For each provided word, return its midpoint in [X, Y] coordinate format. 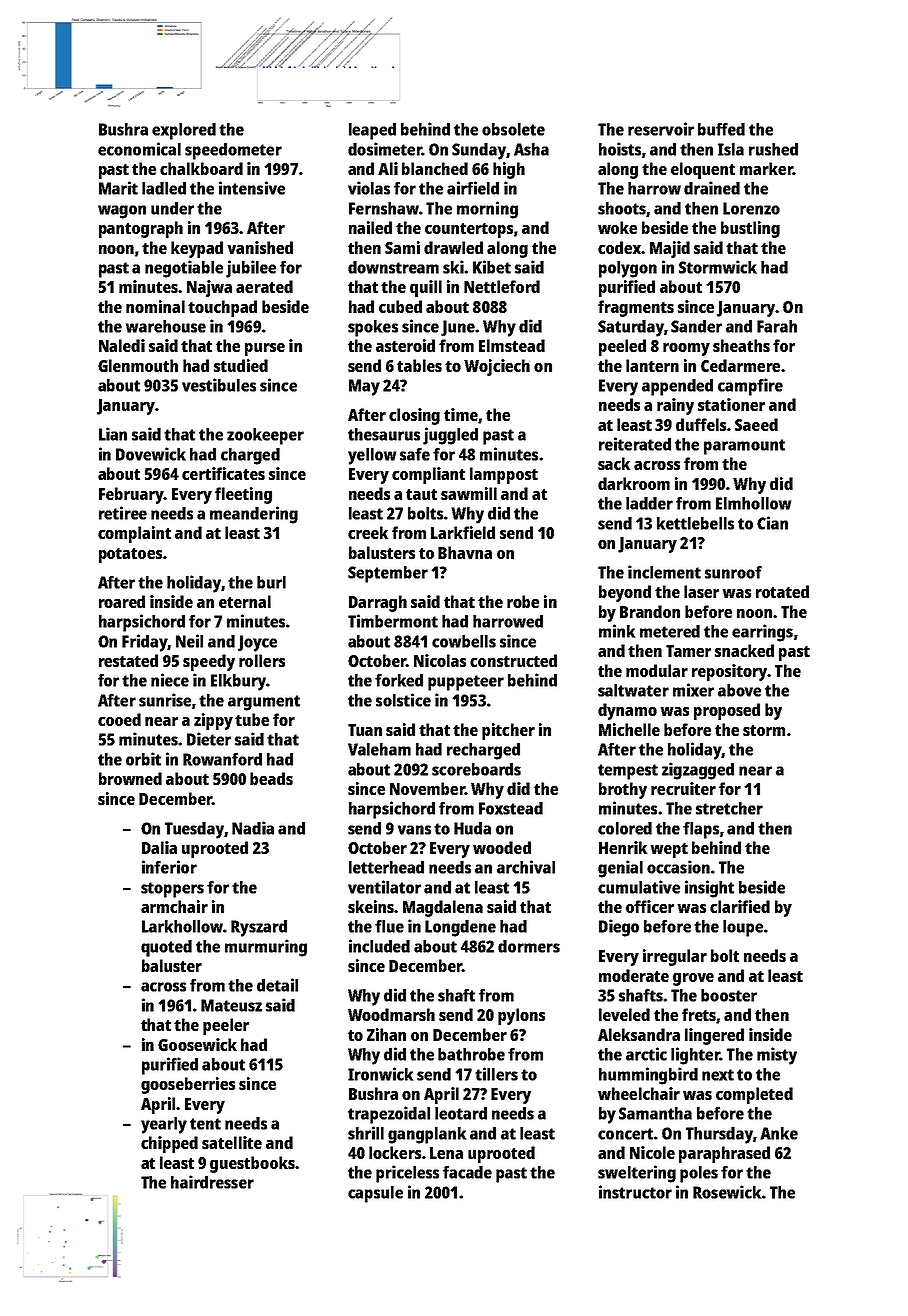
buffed [721, 129]
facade [467, 1172]
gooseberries [188, 1085]
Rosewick [727, 1192]
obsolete [513, 129]
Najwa [209, 288]
